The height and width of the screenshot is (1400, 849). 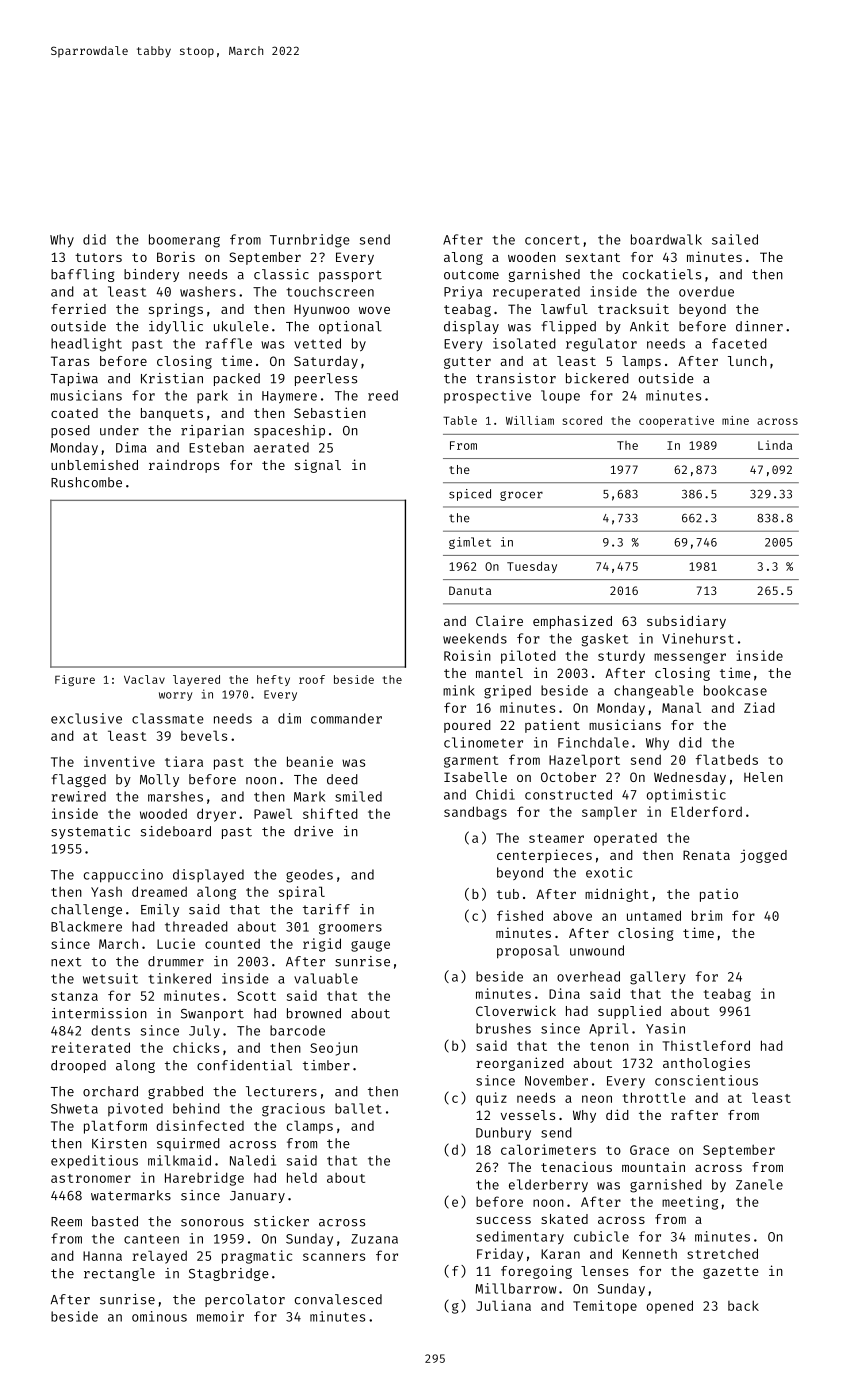 What do you see at coordinates (98, 257) in the screenshot?
I see `tutors` at bounding box center [98, 257].
